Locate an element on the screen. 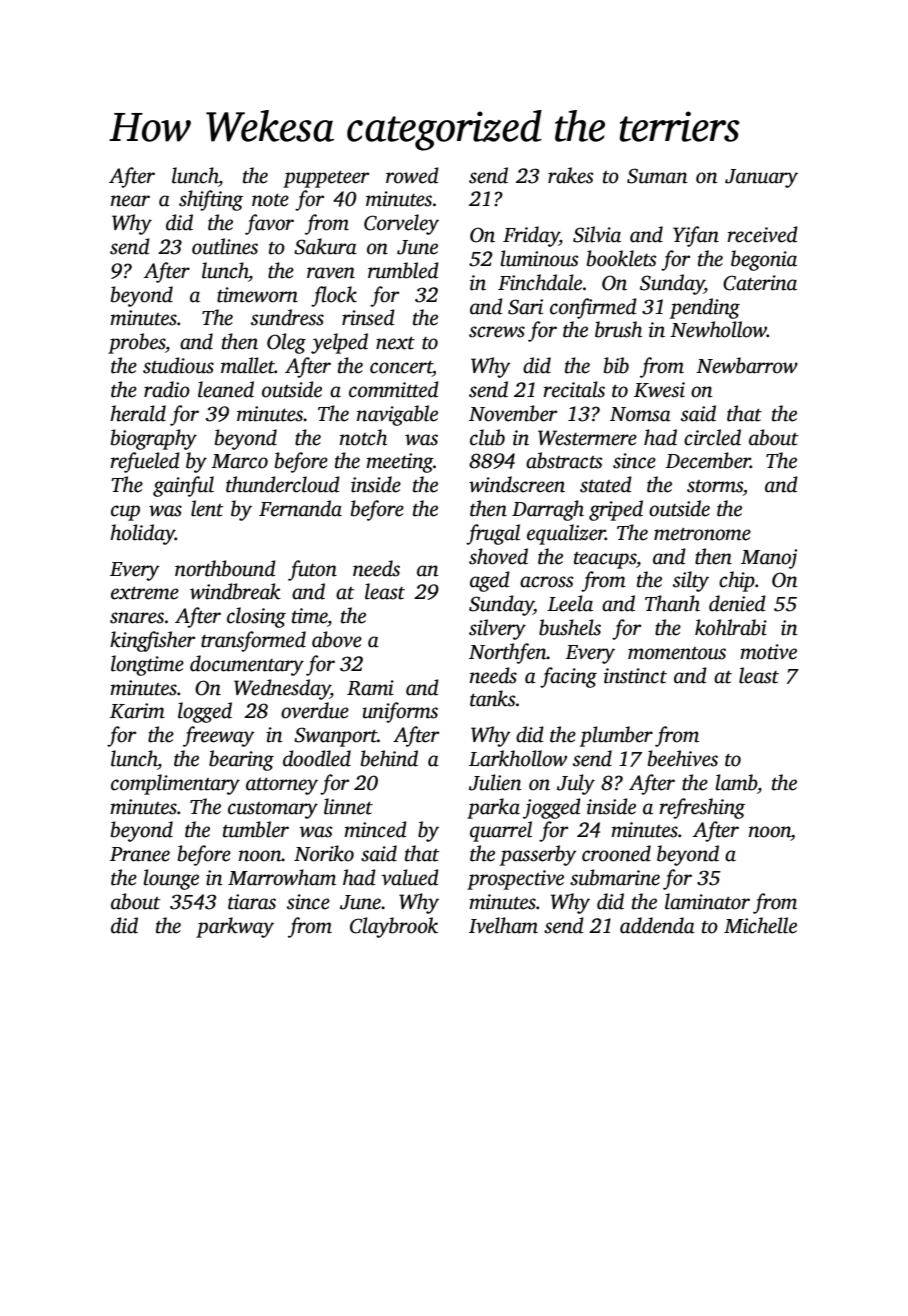 The height and width of the screenshot is (1316, 908). Friday is located at coordinates (531, 236).
